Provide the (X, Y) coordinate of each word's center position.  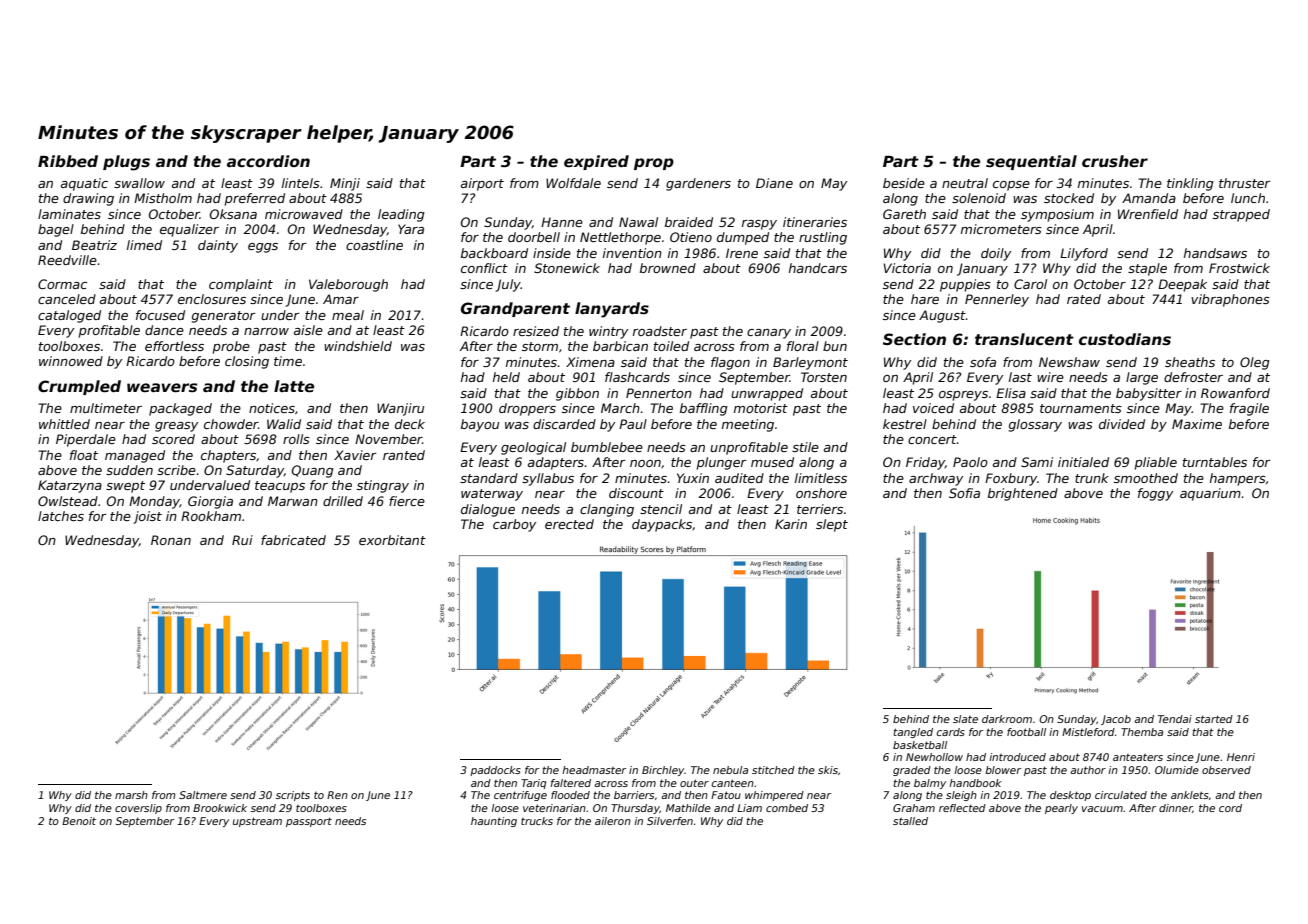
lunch (1248, 198)
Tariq (533, 784)
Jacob (1116, 720)
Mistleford (1088, 732)
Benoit (79, 821)
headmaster (594, 770)
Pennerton (659, 393)
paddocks (495, 771)
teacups (280, 487)
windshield (358, 346)
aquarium (1210, 494)
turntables (1215, 462)
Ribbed (68, 161)
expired (596, 162)
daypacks (662, 525)
